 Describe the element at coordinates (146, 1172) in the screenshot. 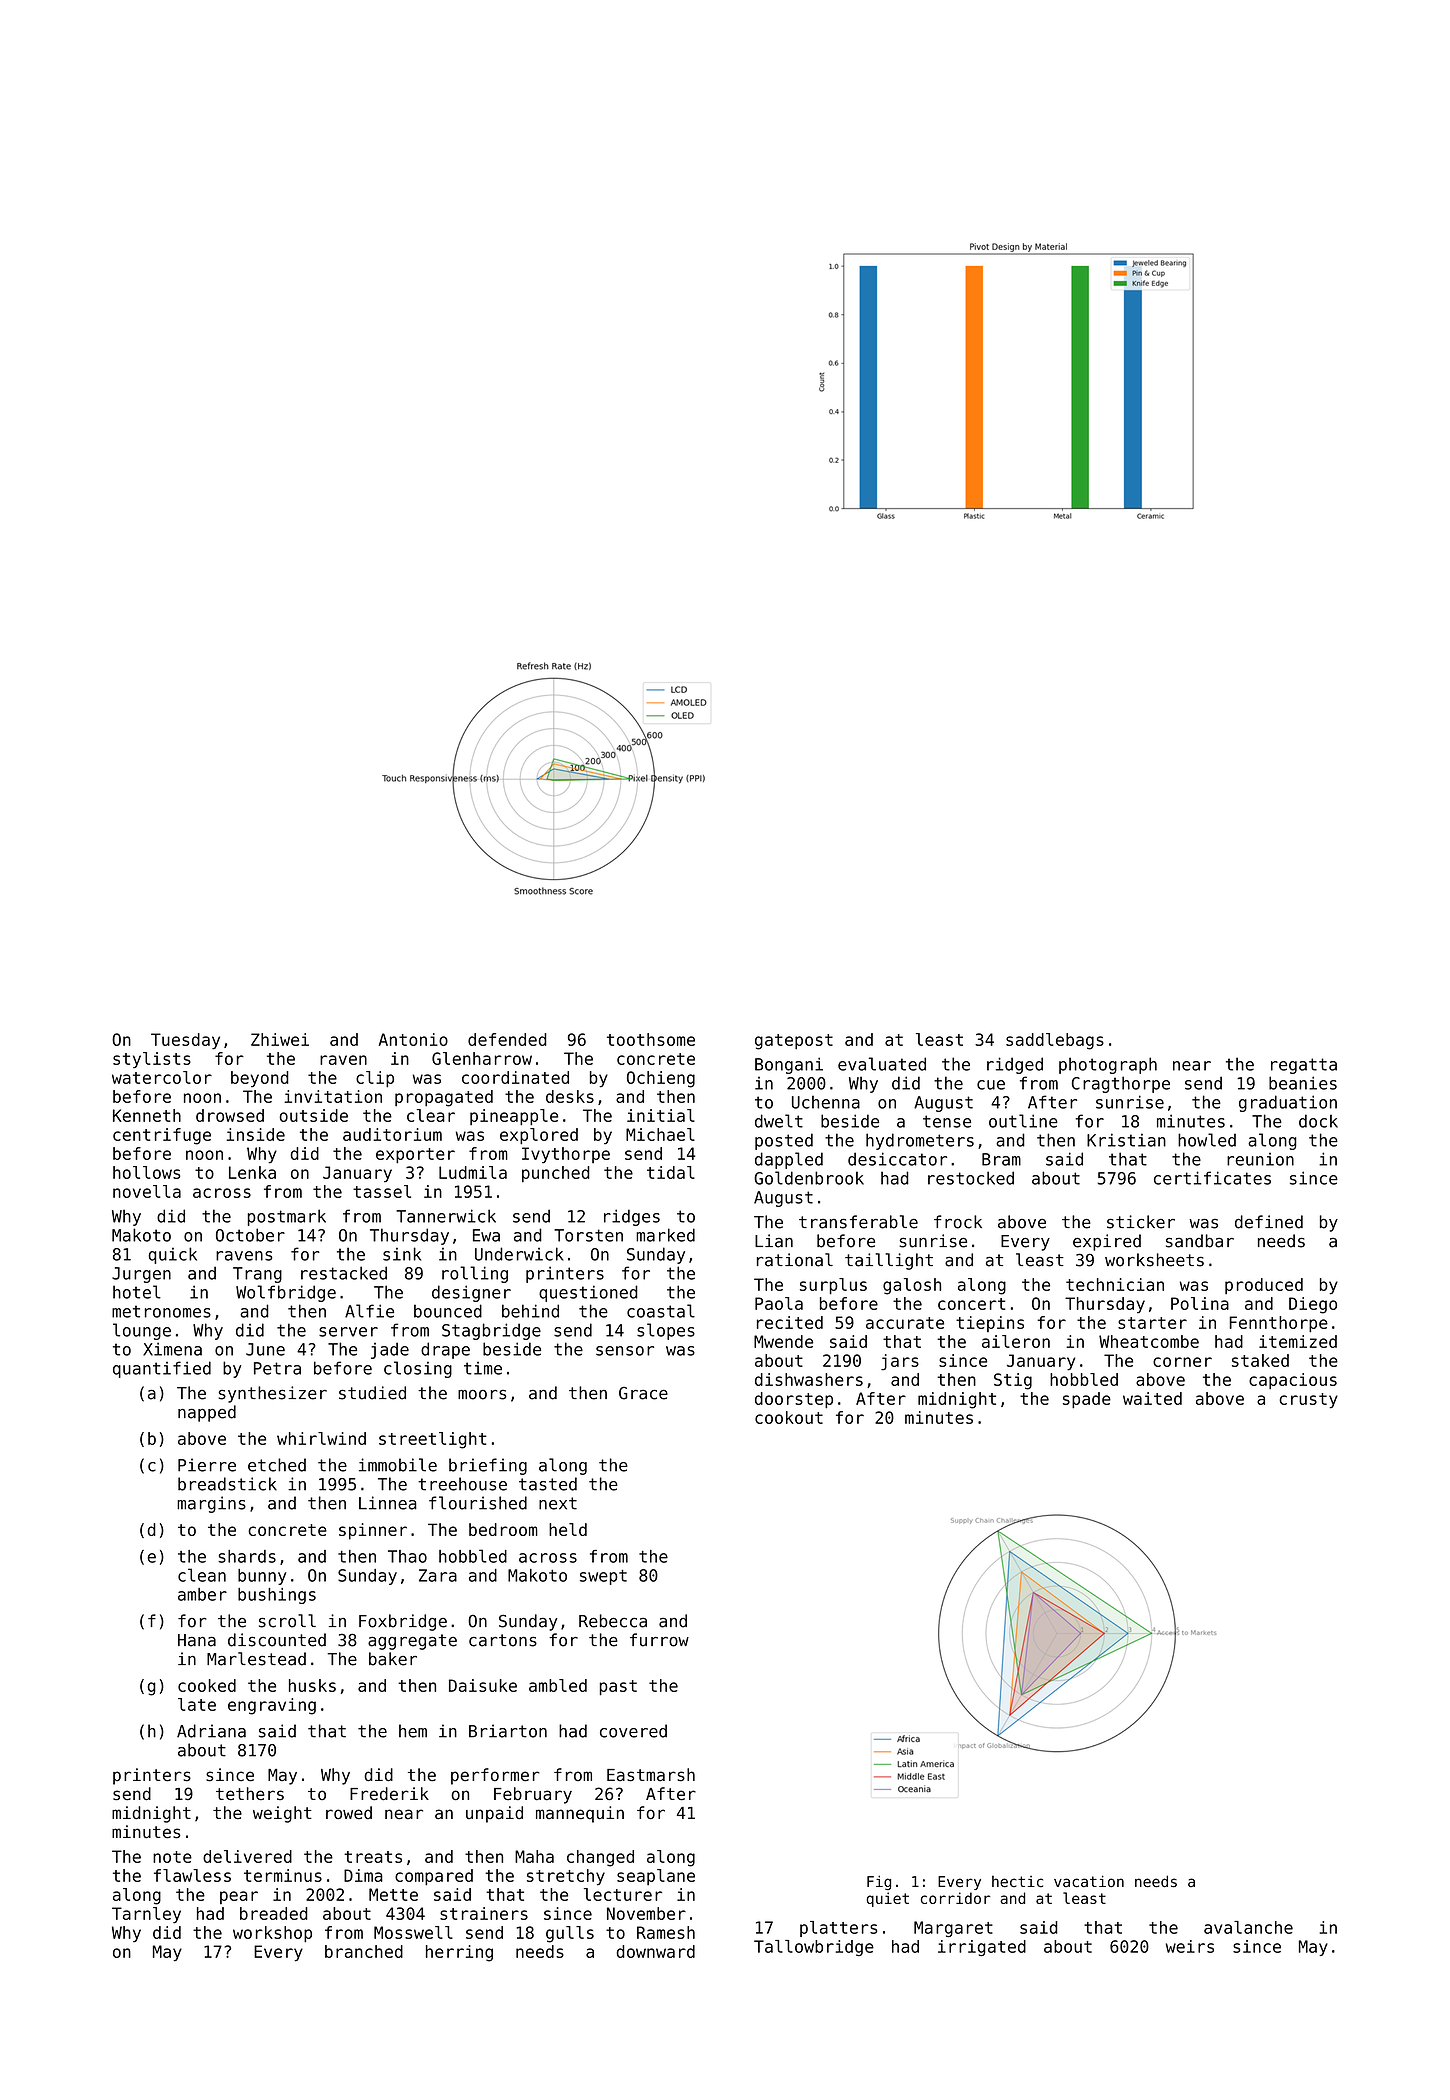

I see `hollows` at that location.
